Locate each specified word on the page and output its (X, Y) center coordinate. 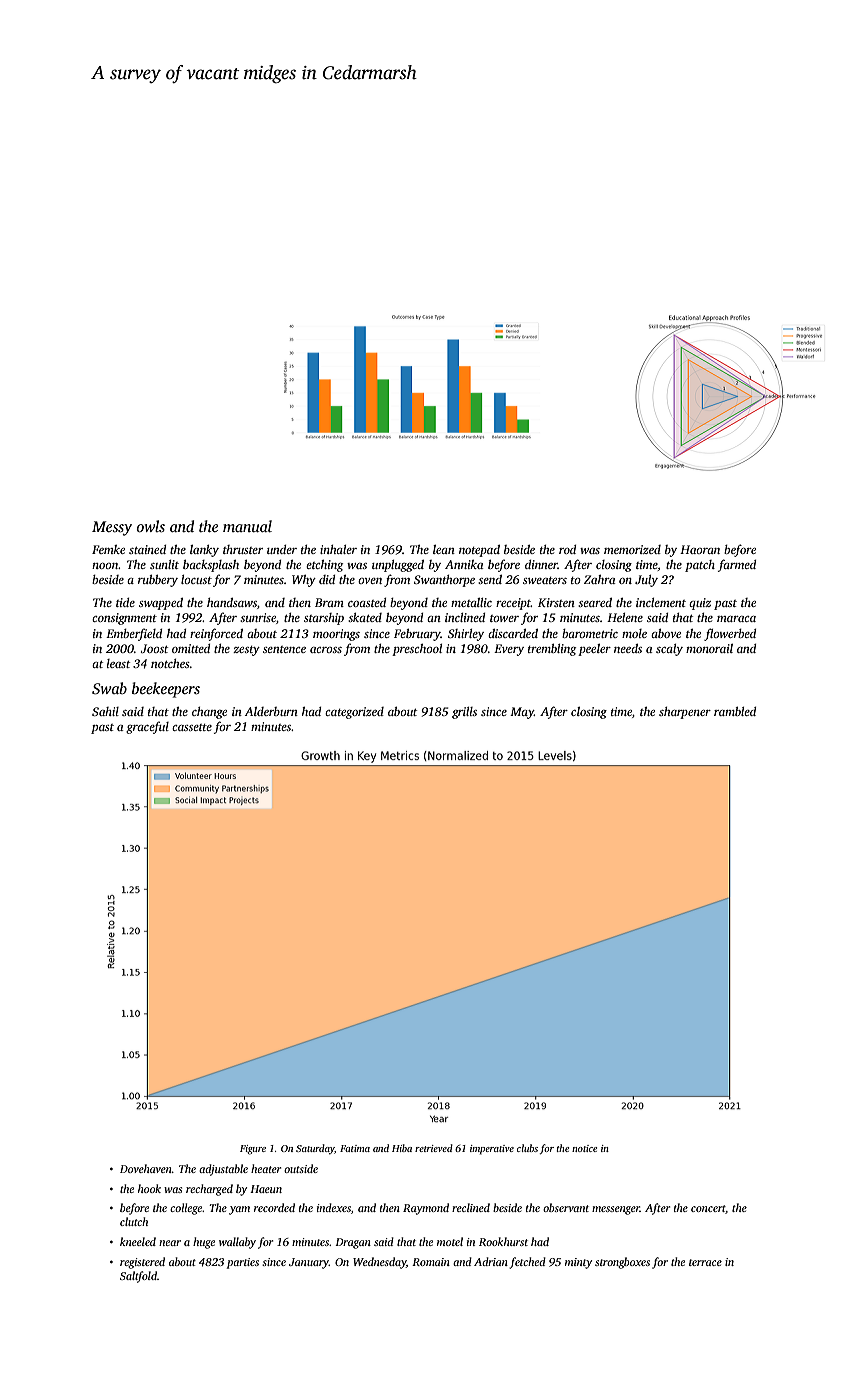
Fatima (355, 1148)
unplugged (398, 566)
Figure (253, 1150)
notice (584, 1148)
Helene (625, 617)
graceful (147, 727)
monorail (709, 648)
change (209, 713)
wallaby (237, 1243)
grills (464, 713)
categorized (354, 713)
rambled (735, 711)
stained (147, 549)
